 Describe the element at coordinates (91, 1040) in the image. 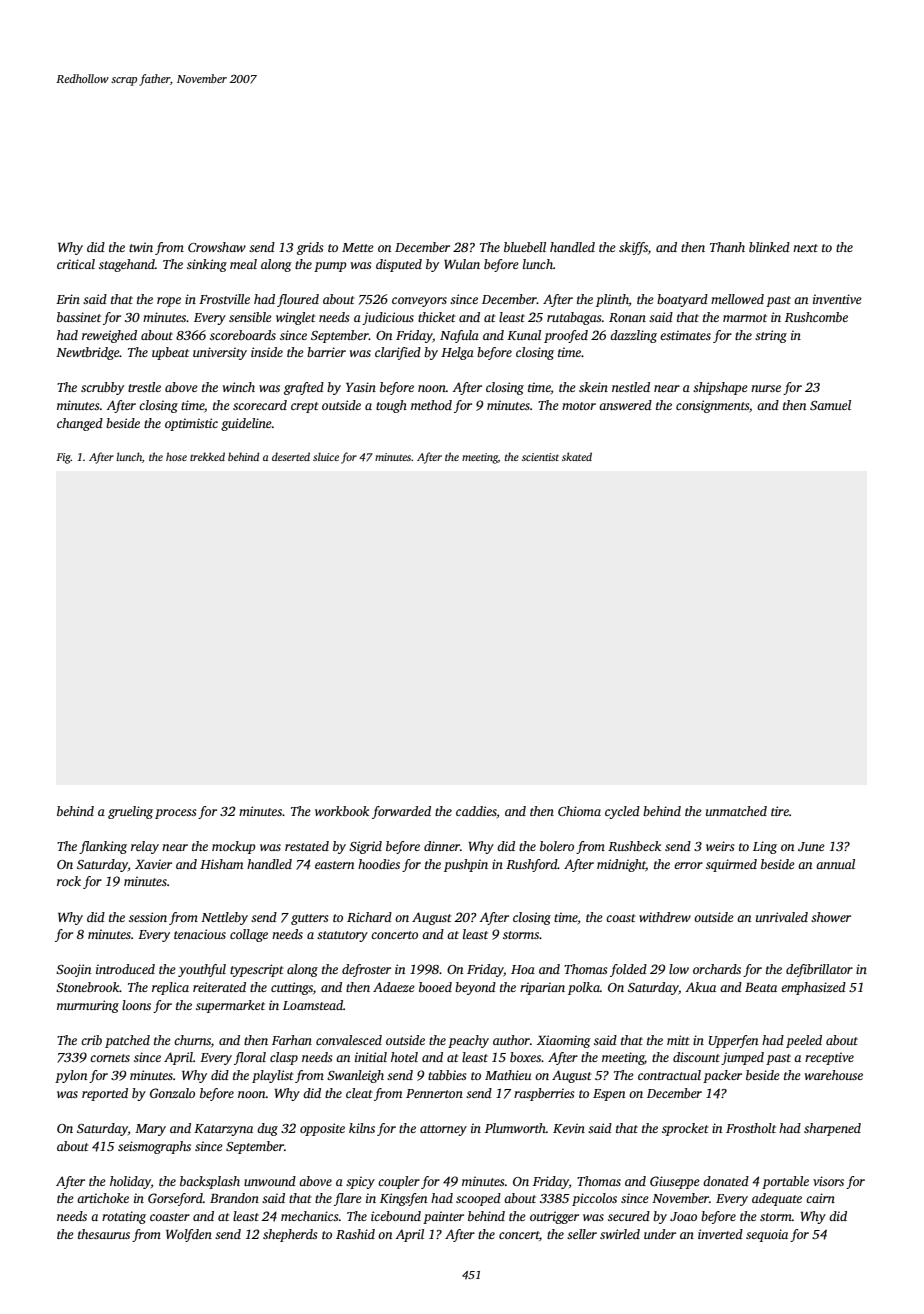

I see `crib` at that location.
